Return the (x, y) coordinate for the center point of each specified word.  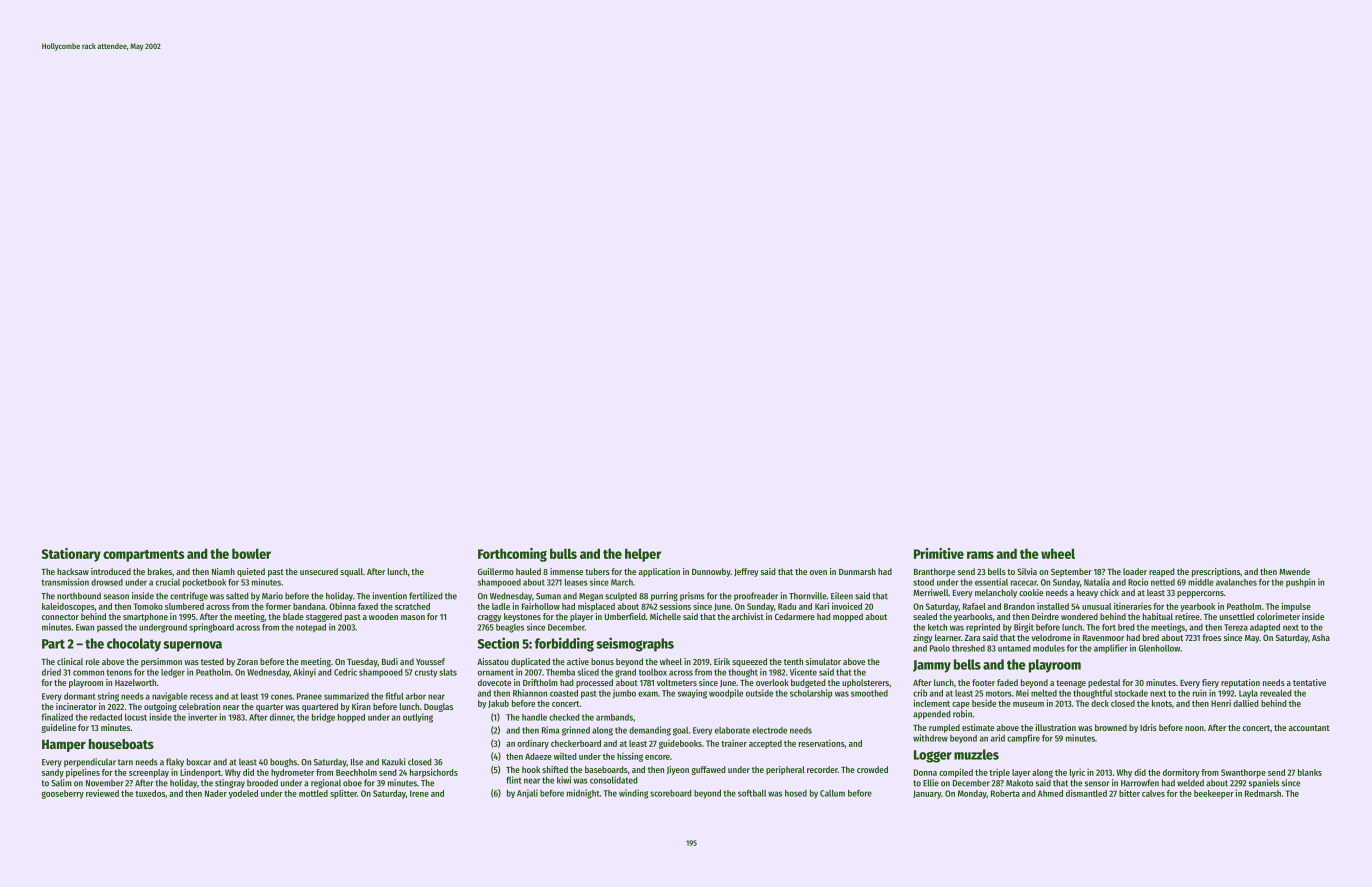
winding (633, 794)
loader (1135, 571)
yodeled (243, 794)
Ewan (85, 627)
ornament (496, 673)
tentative (1309, 682)
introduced (111, 571)
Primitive (939, 553)
